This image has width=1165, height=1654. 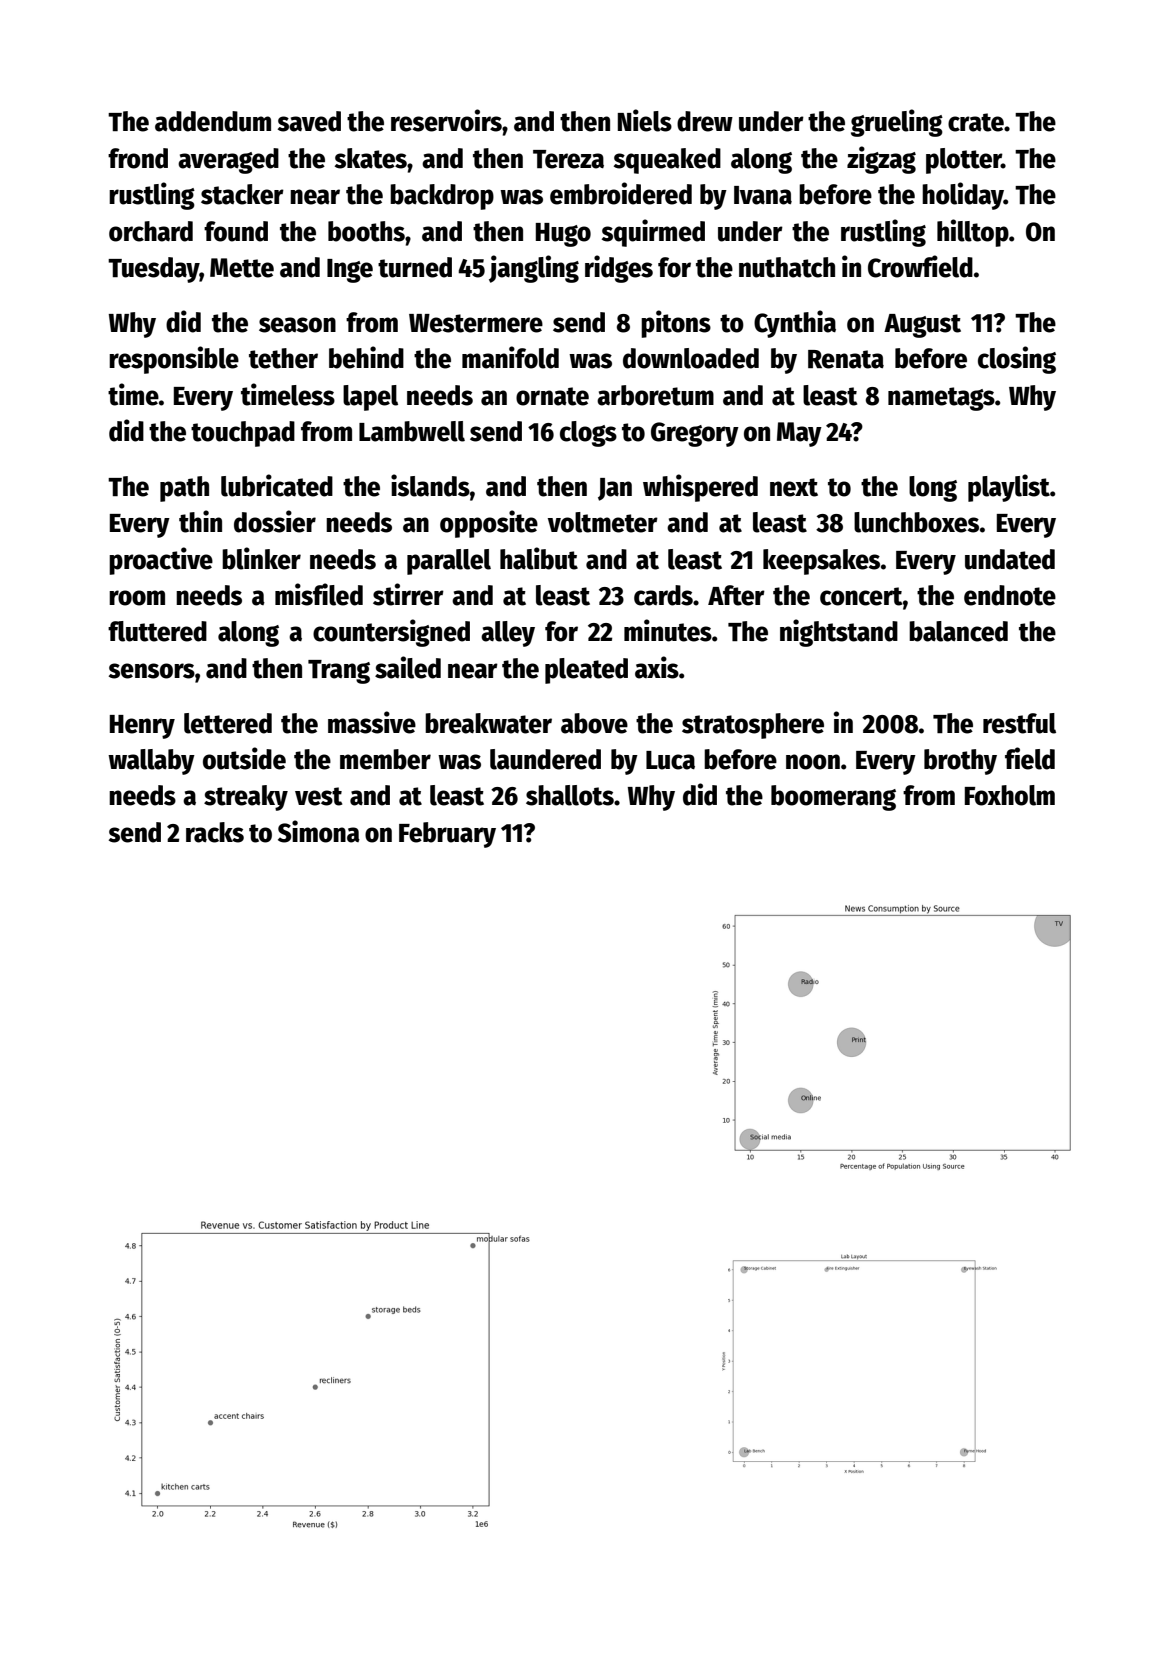 What do you see at coordinates (446, 120) in the image?
I see `reservoirs` at bounding box center [446, 120].
